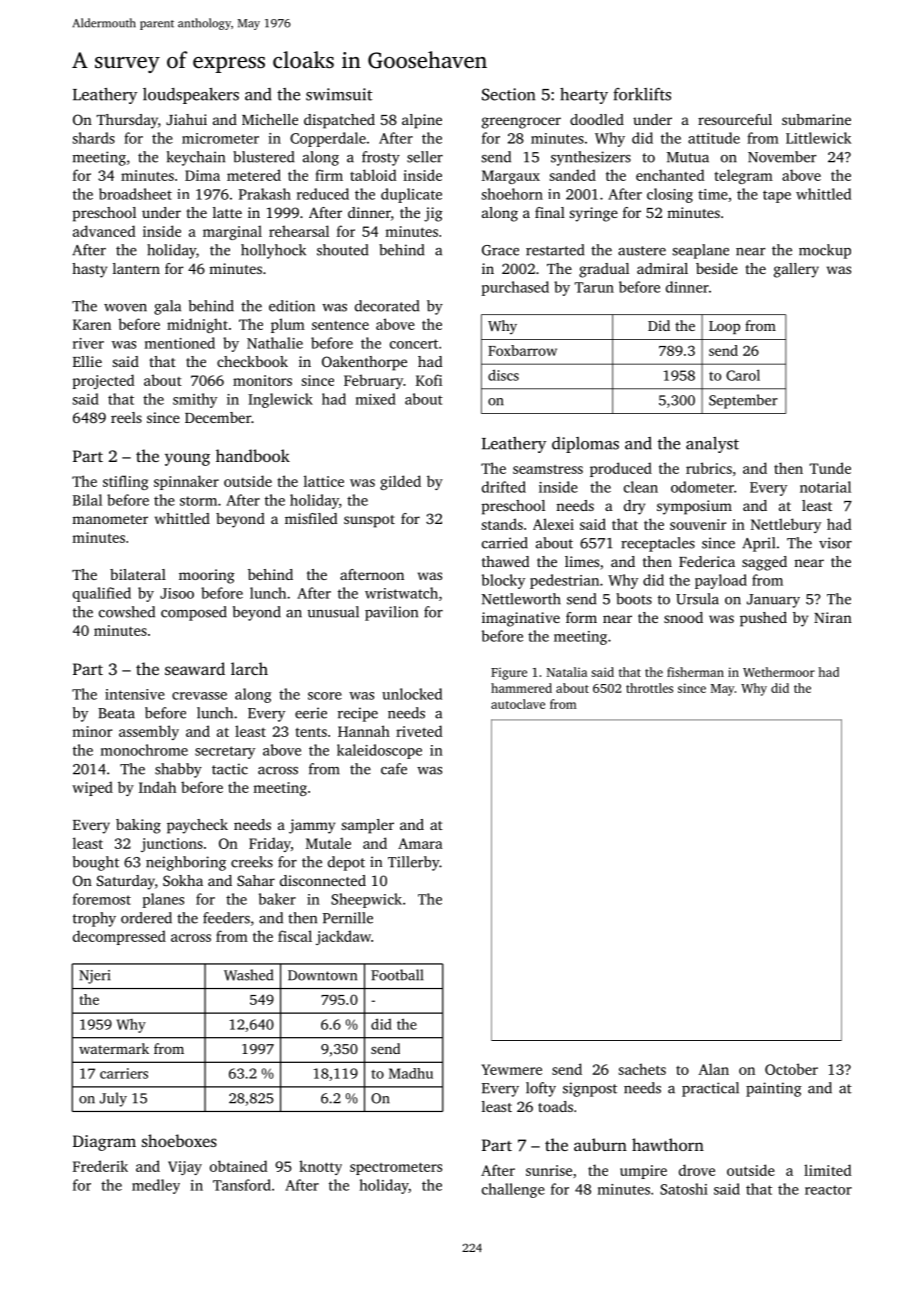 The image size is (924, 1308). I want to click on Littlewick, so click(818, 138).
